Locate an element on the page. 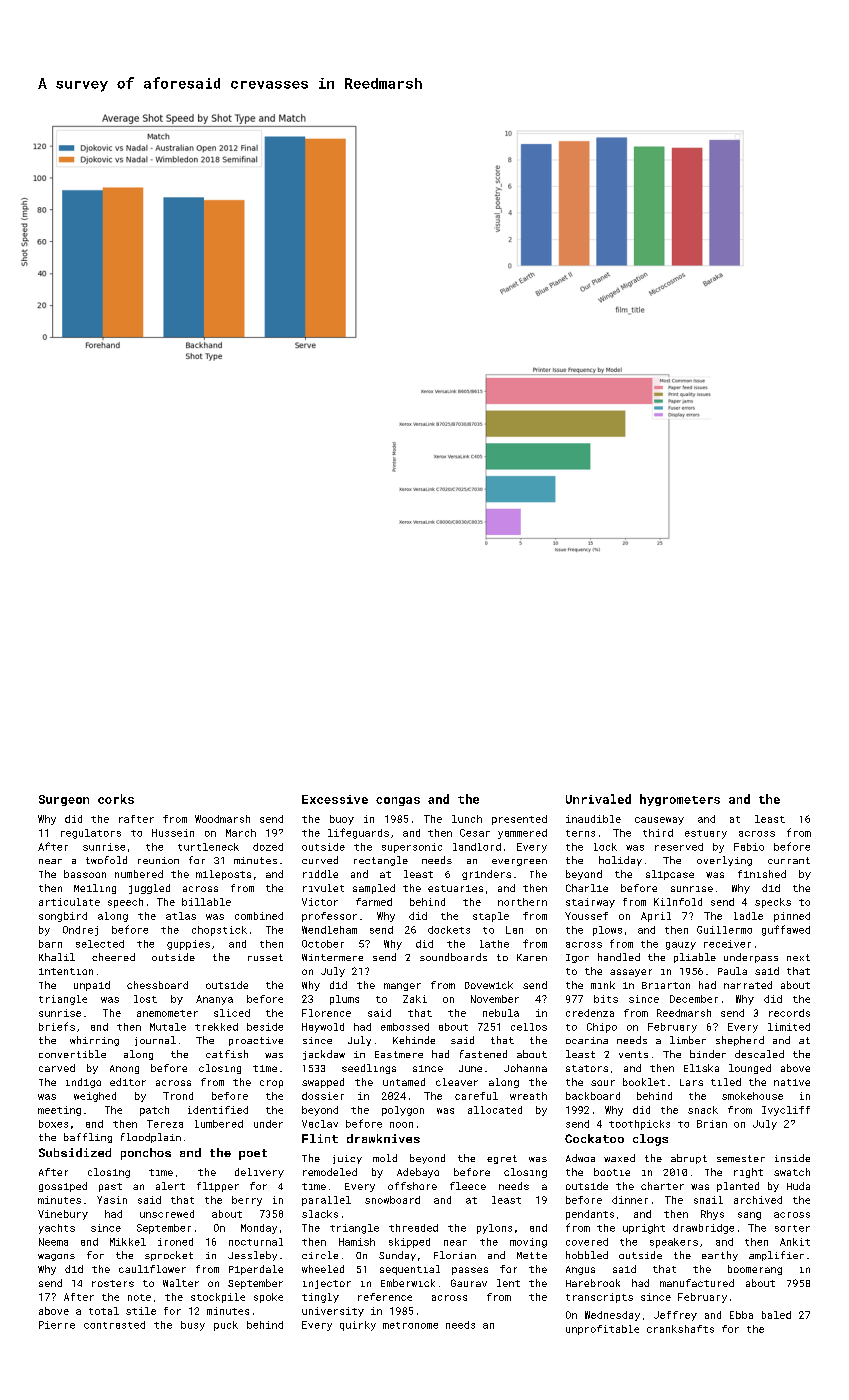  crankshafts is located at coordinates (680, 1329).
